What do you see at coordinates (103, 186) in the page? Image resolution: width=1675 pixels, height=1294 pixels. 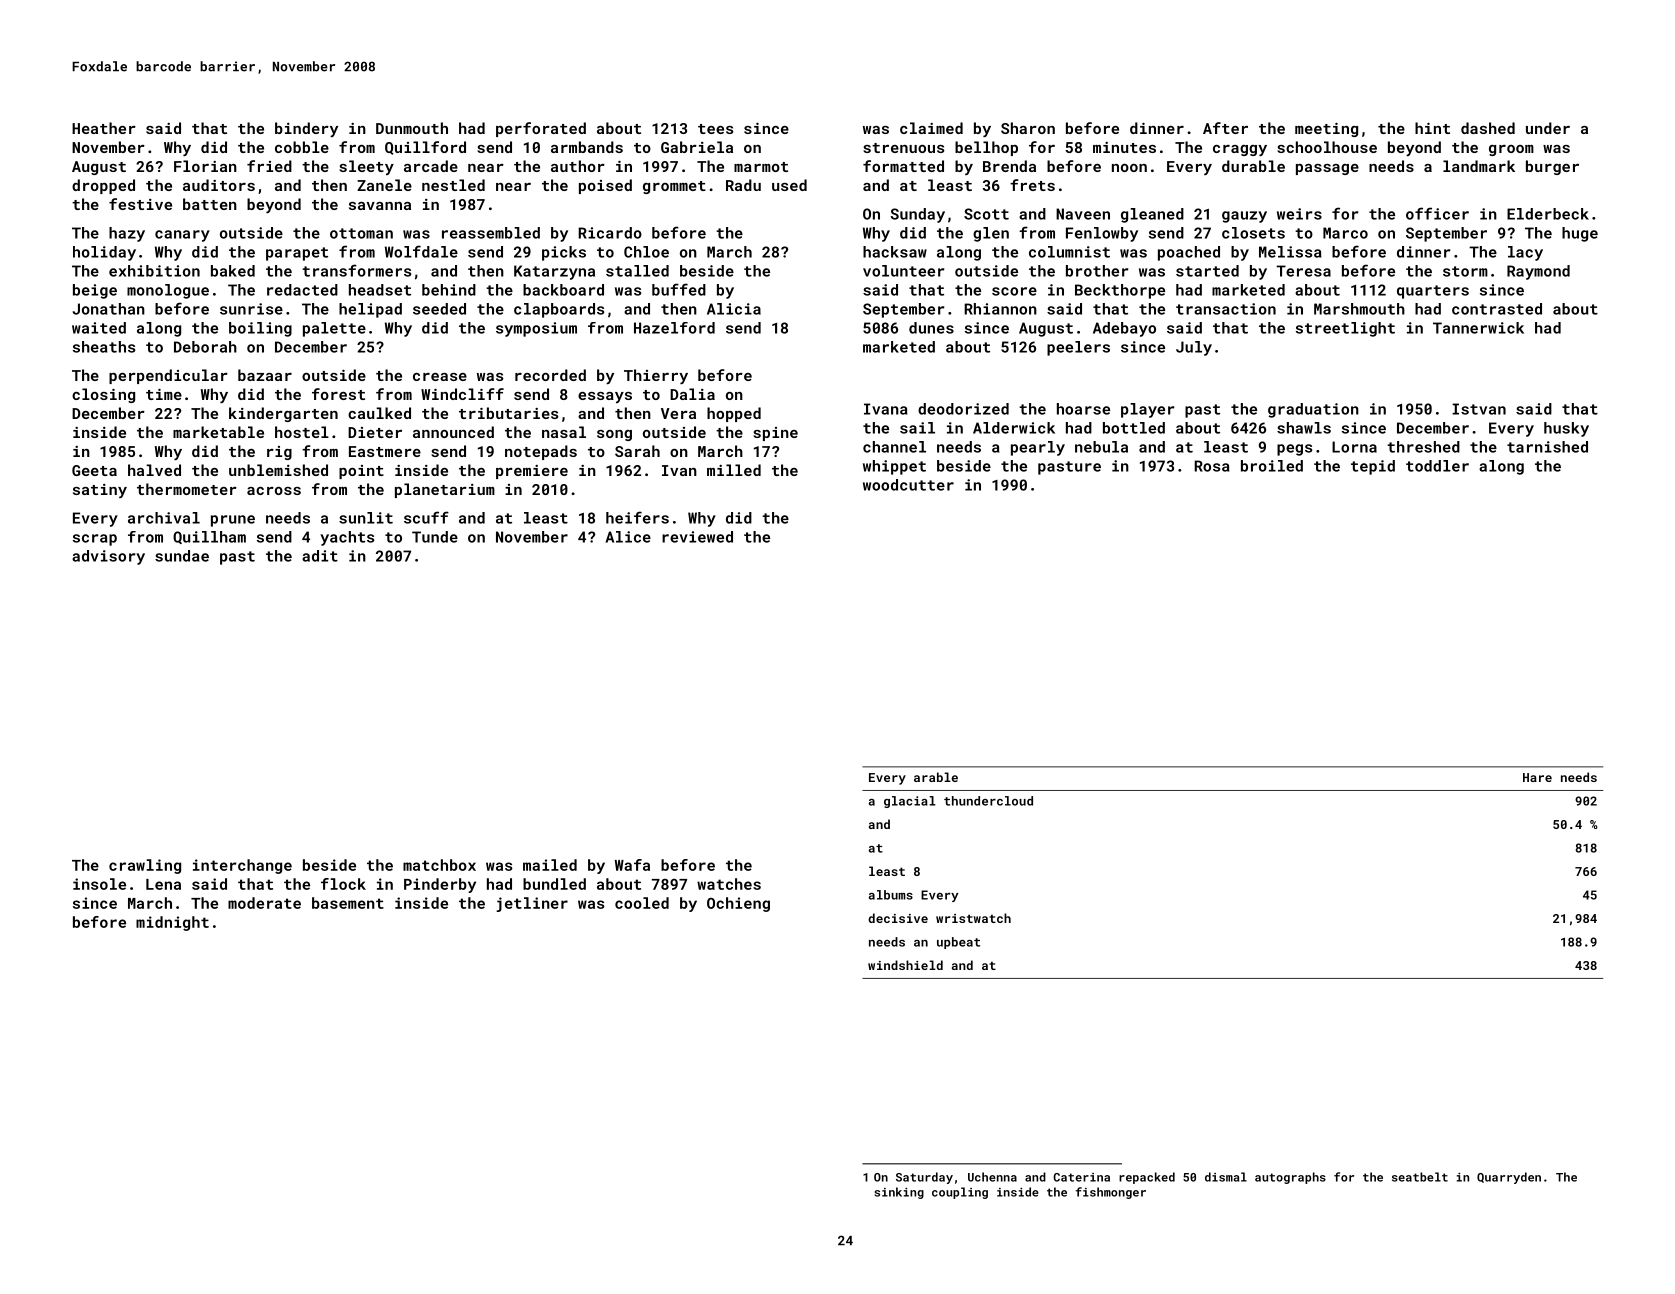 I see `dropped` at bounding box center [103, 186].
